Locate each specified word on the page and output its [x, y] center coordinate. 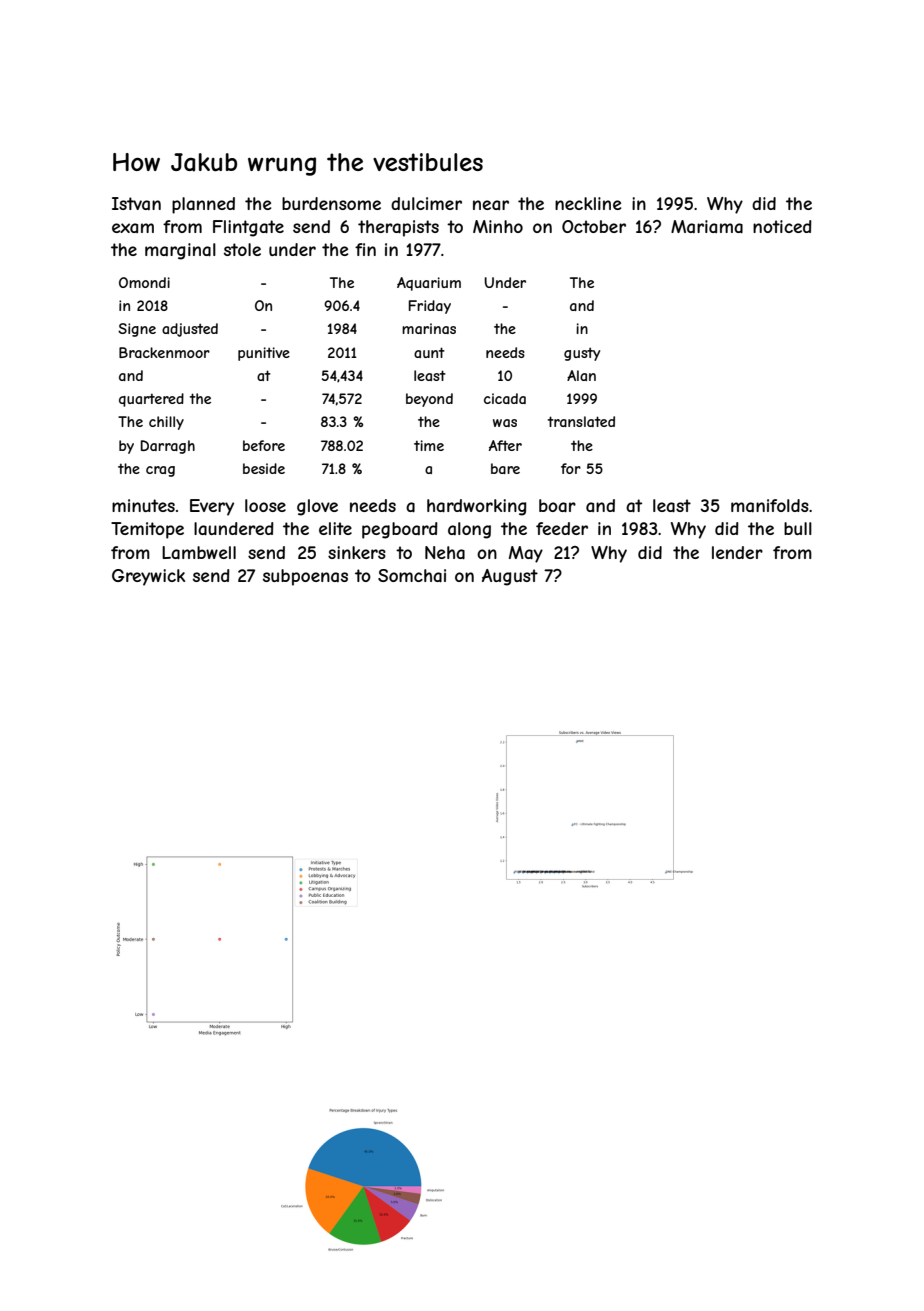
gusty [582, 354]
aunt [429, 352]
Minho [498, 226]
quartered [151, 400]
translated [581, 421]
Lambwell [199, 552]
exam [133, 228]
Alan [581, 375]
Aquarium [429, 284]
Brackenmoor [164, 352]
